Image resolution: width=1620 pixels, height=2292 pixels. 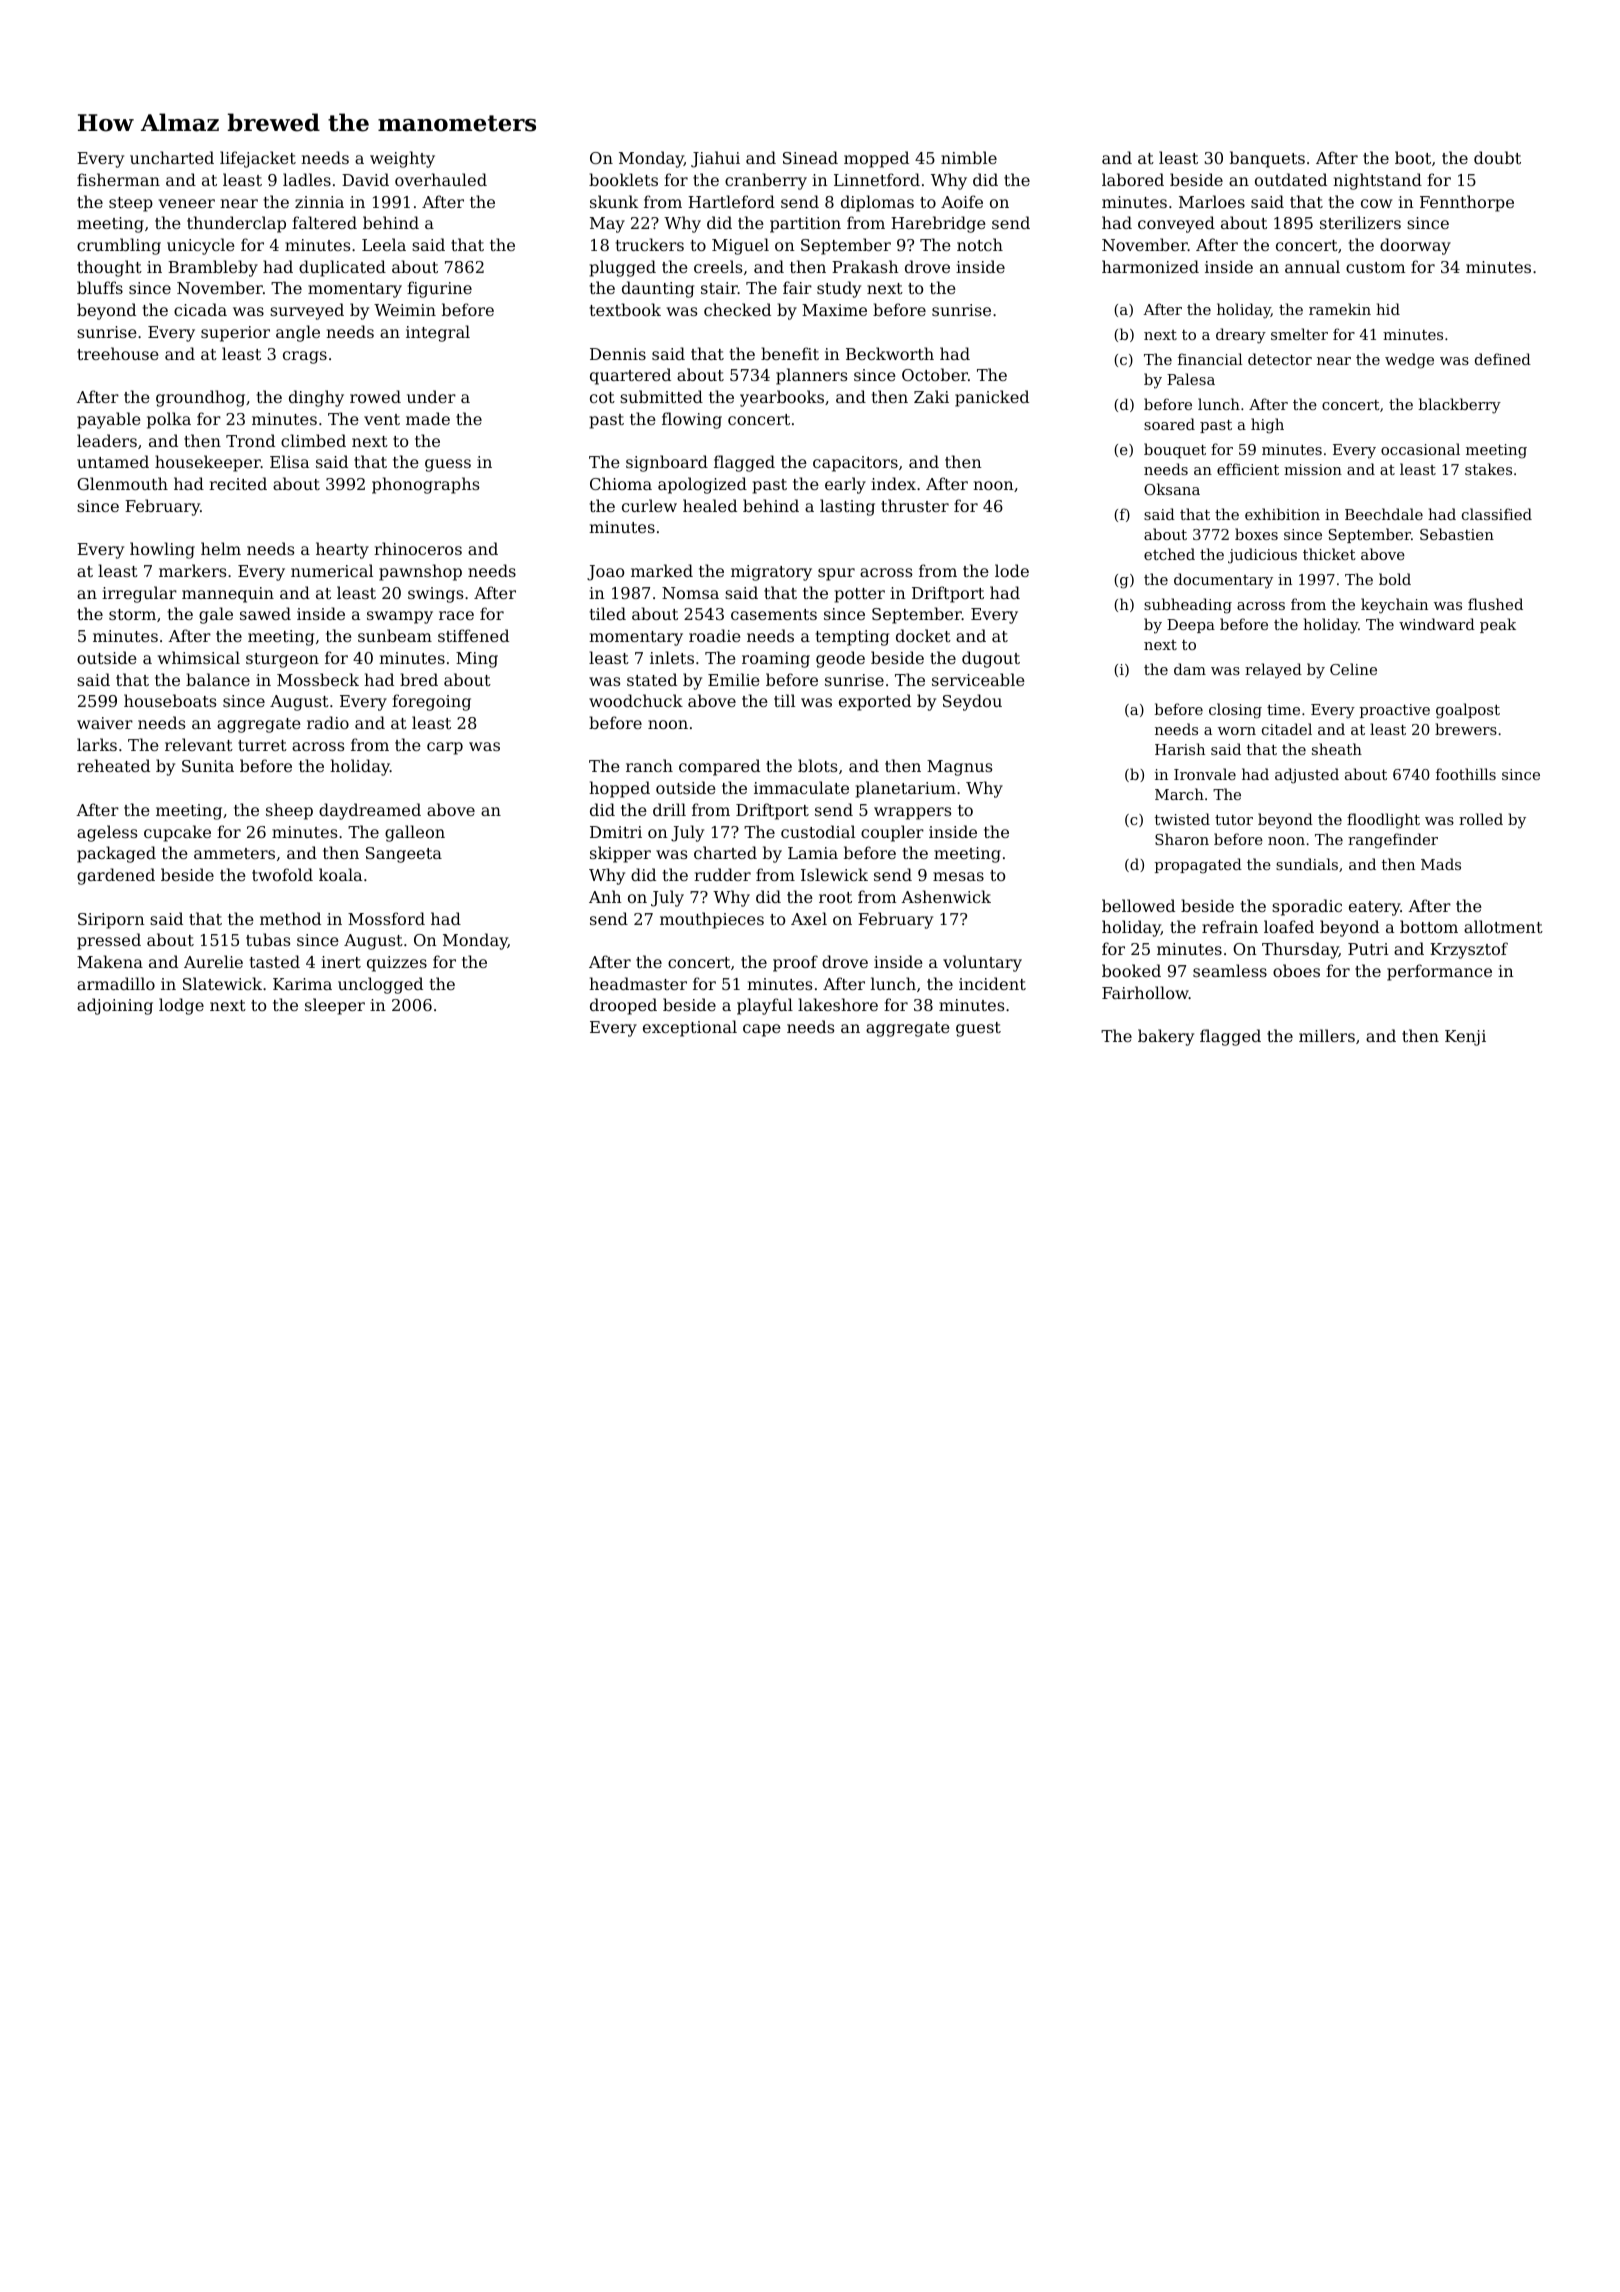 I want to click on Prakash, so click(x=865, y=266).
